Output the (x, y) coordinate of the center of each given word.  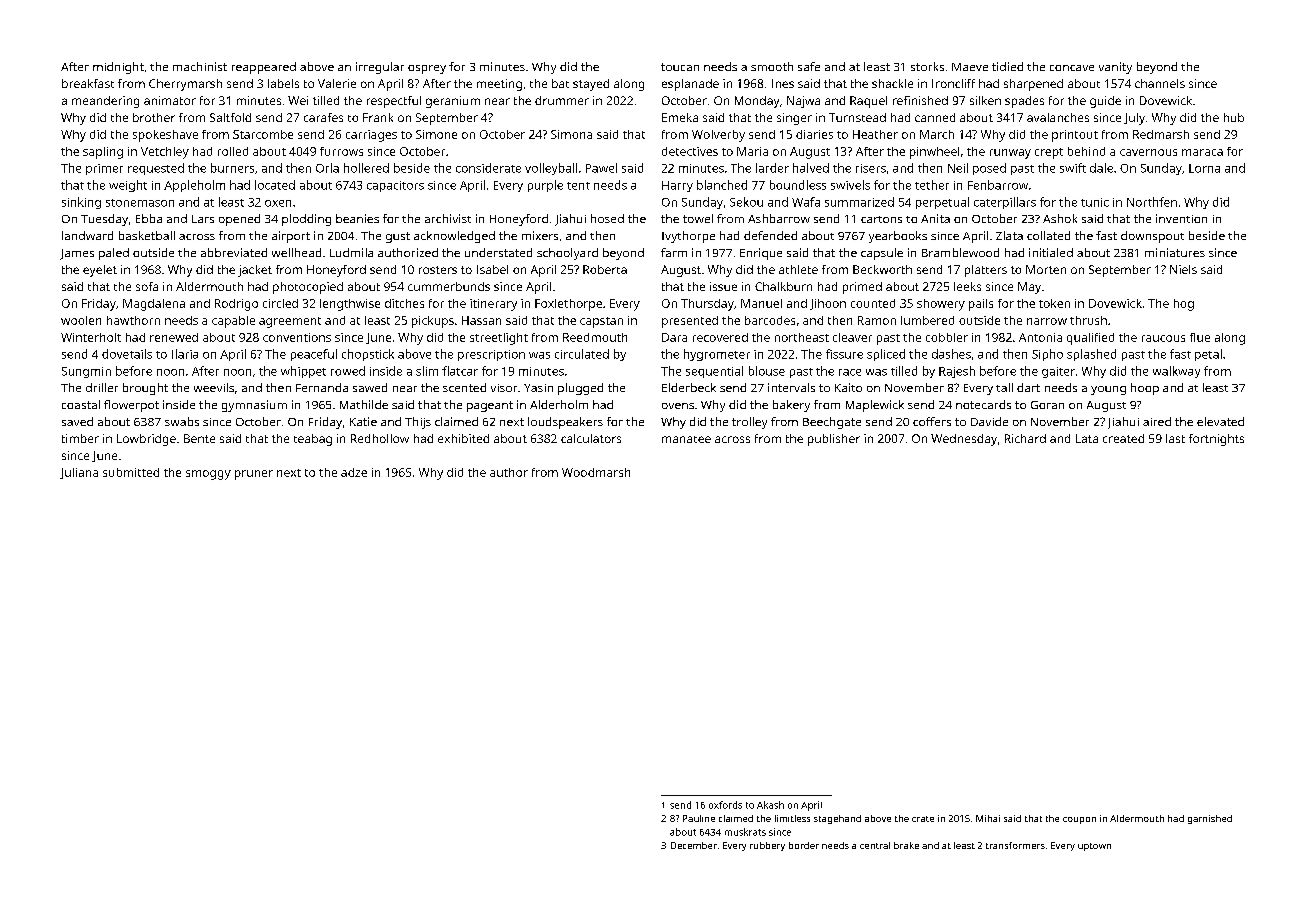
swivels (850, 185)
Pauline (699, 818)
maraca (1202, 152)
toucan (680, 67)
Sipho (1047, 355)
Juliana (79, 473)
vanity (1115, 68)
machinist (200, 66)
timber (80, 438)
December (694, 845)
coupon (1079, 820)
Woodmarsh (596, 472)
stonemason (140, 203)
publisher (834, 440)
